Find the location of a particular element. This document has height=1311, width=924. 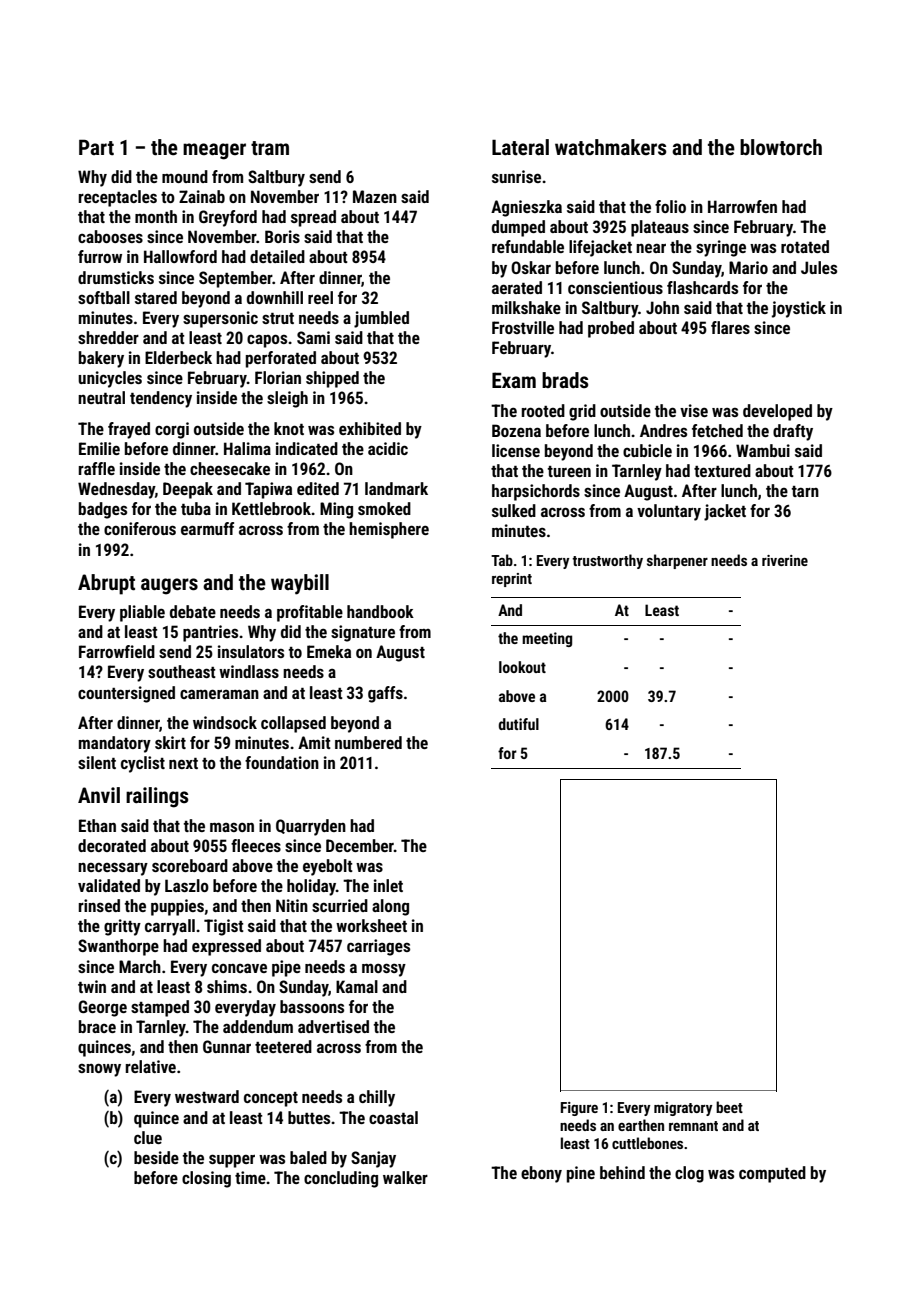

tram is located at coordinates (270, 148).
